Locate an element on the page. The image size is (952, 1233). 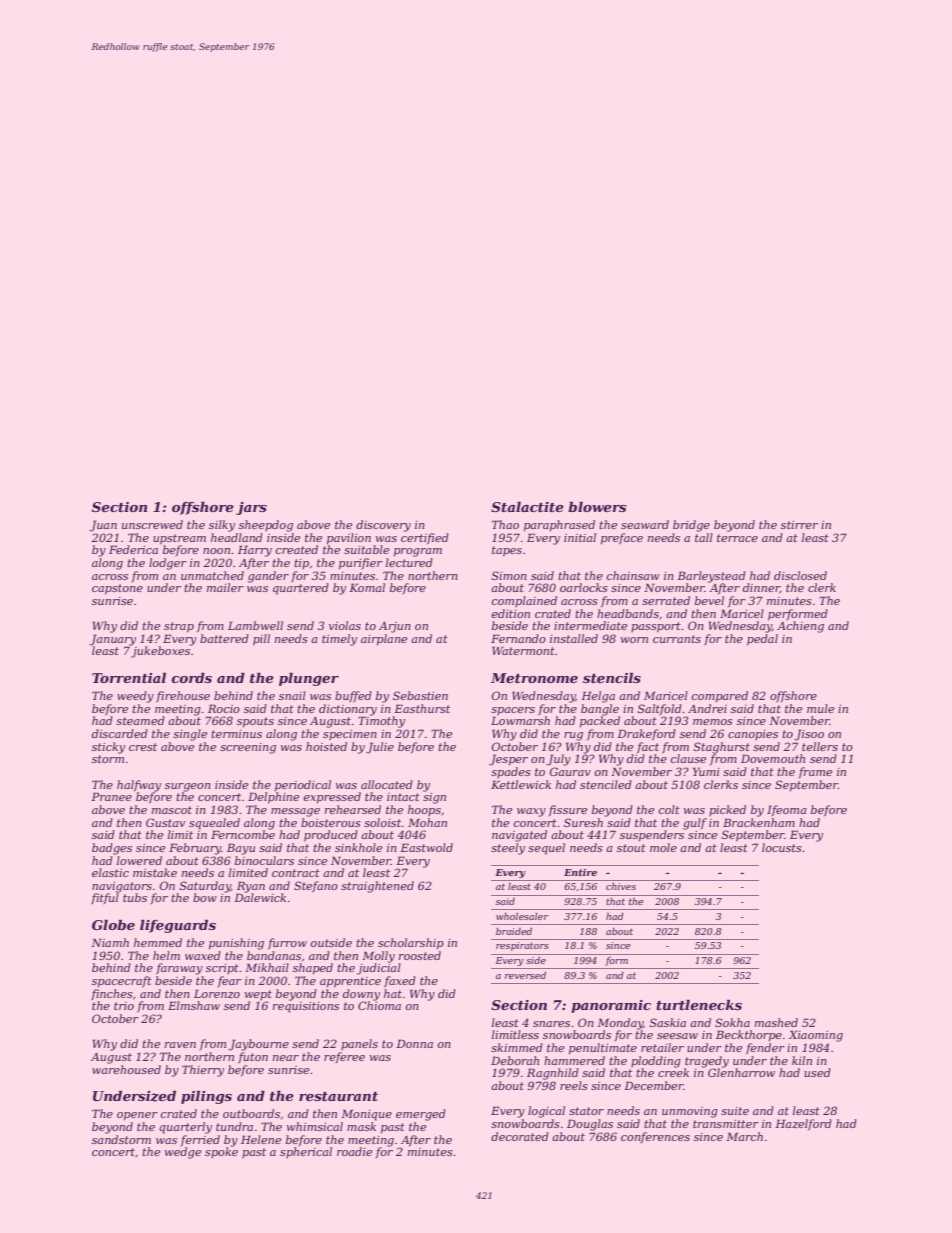
Donna is located at coordinates (414, 1043).
